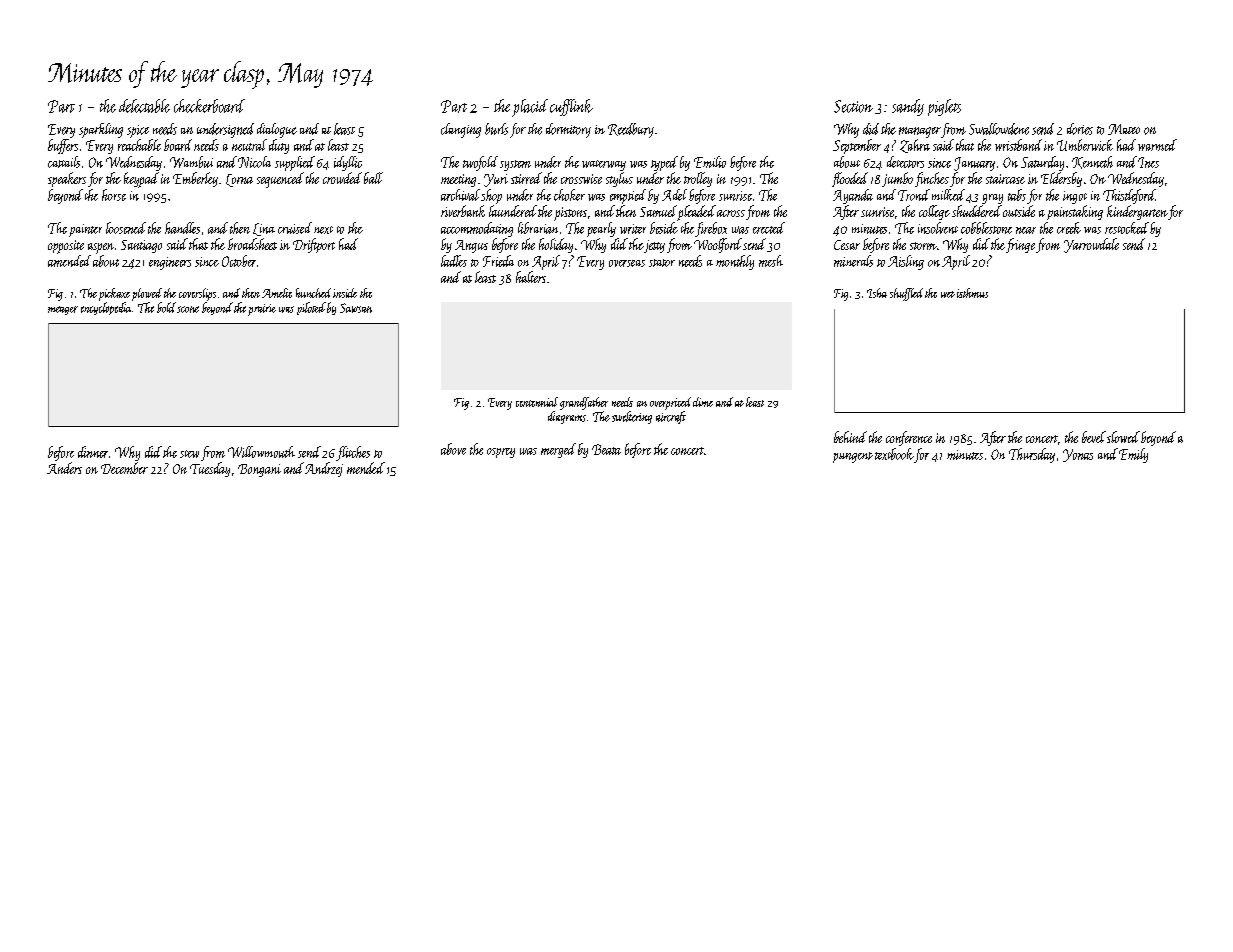 This page has width=1233, height=952. What do you see at coordinates (853, 196) in the page?
I see `Ayanda` at bounding box center [853, 196].
